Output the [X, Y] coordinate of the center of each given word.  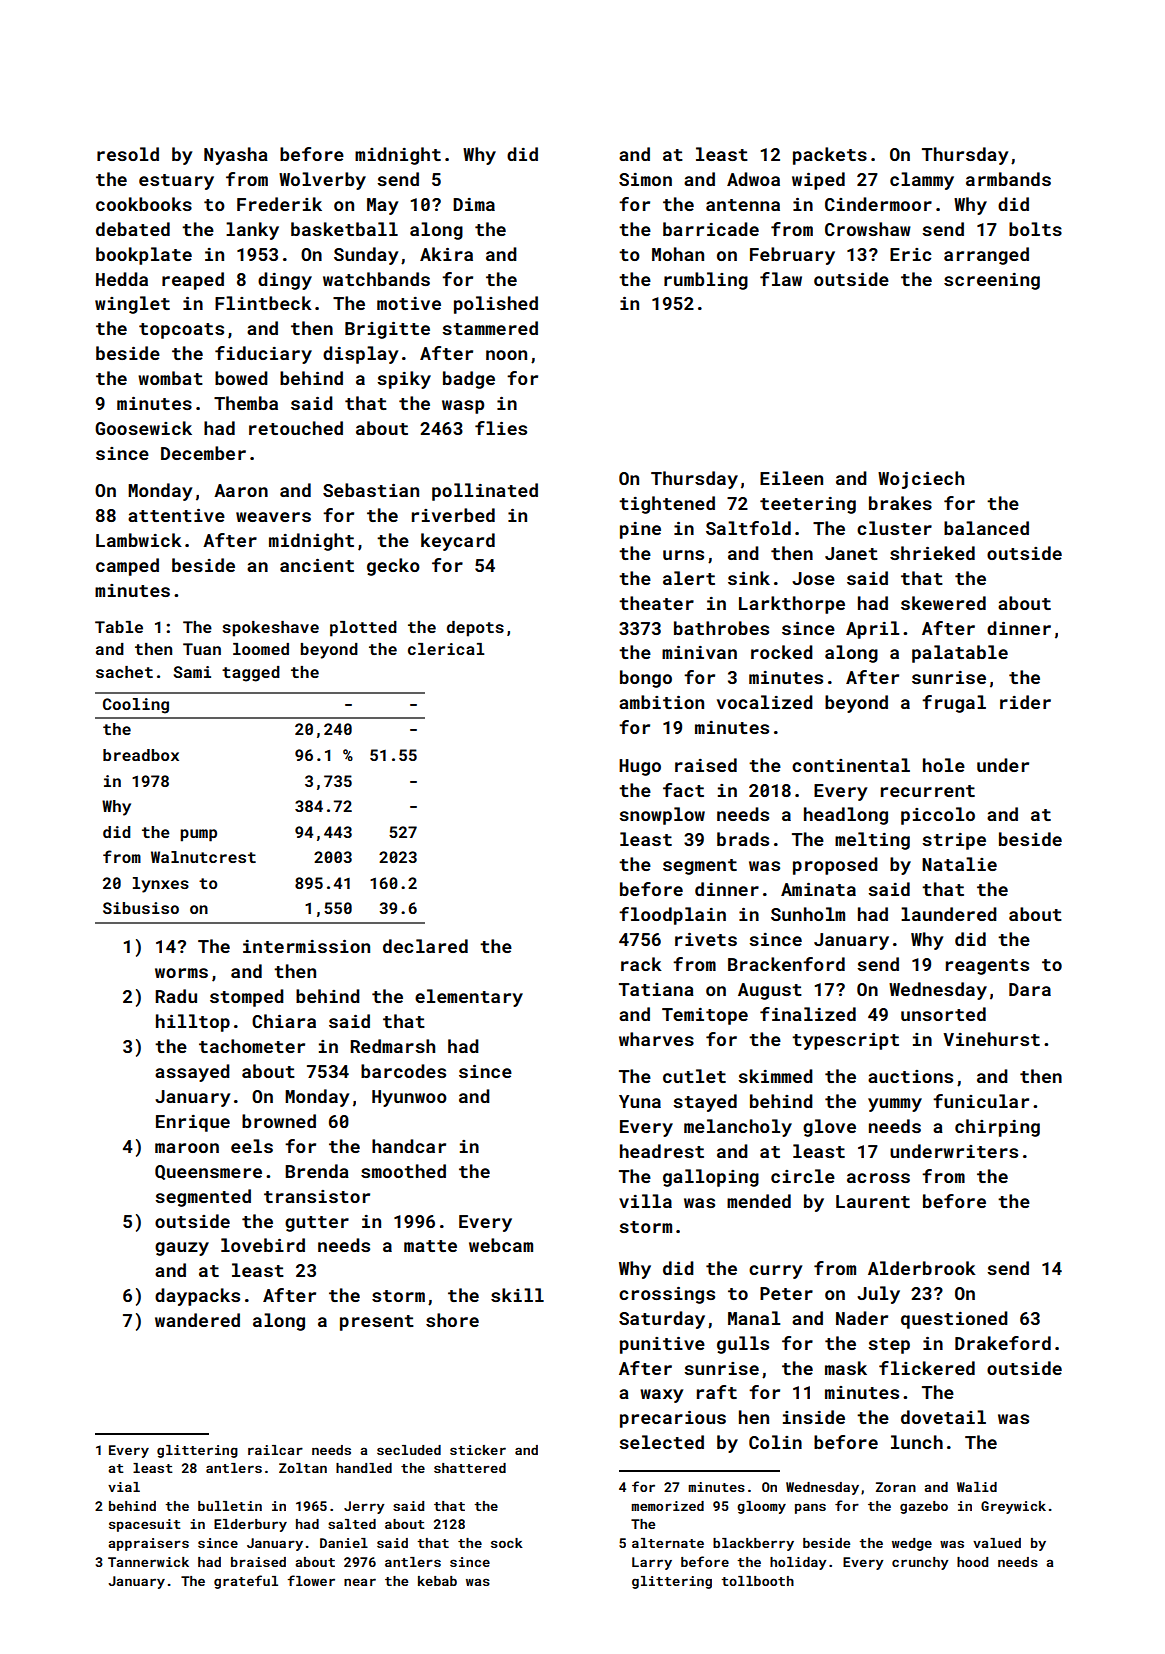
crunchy [920, 1563]
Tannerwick [148, 1562]
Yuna [640, 1101]
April [872, 630]
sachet [124, 672]
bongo [646, 679]
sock [507, 1543]
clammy [922, 181]
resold [128, 154]
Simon [645, 179]
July [878, 1295]
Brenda [317, 1171]
